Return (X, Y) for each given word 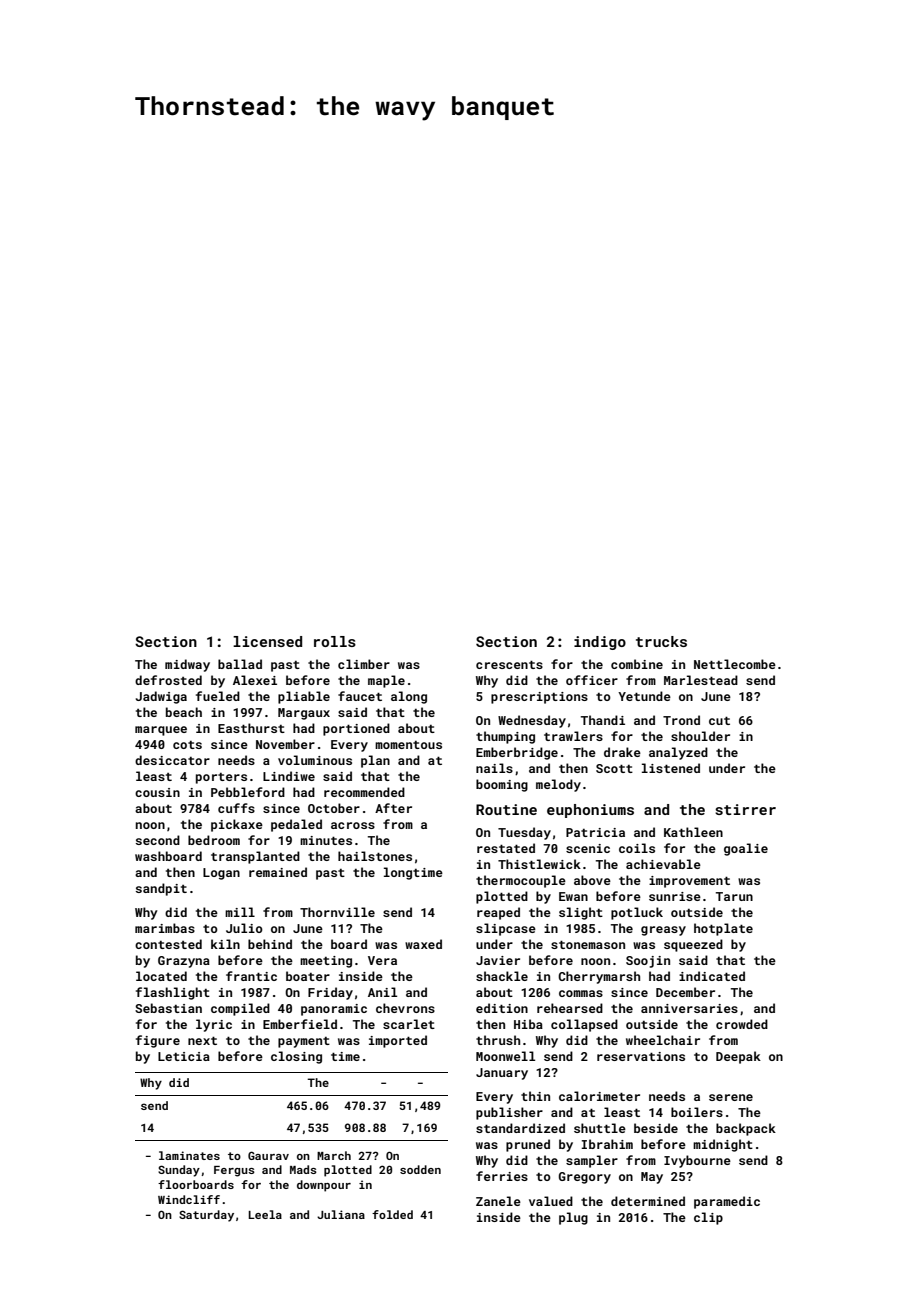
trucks (661, 641)
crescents (509, 664)
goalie (746, 849)
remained (278, 872)
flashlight (173, 993)
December (685, 992)
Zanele (498, 1201)
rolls (335, 641)
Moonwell (505, 1056)
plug (573, 1218)
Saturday (206, 1216)
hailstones (375, 856)
